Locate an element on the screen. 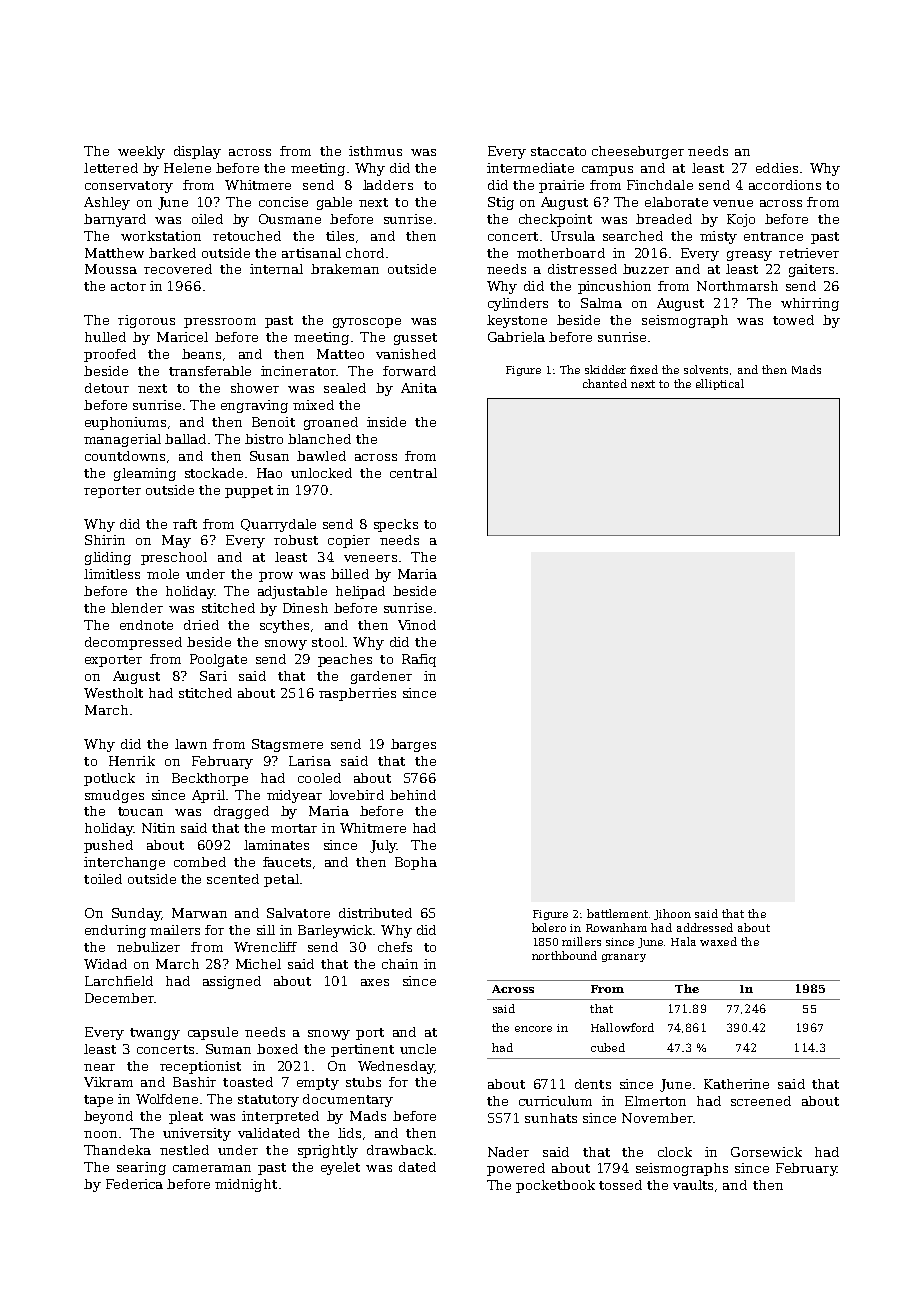  isthmus is located at coordinates (375, 151).
